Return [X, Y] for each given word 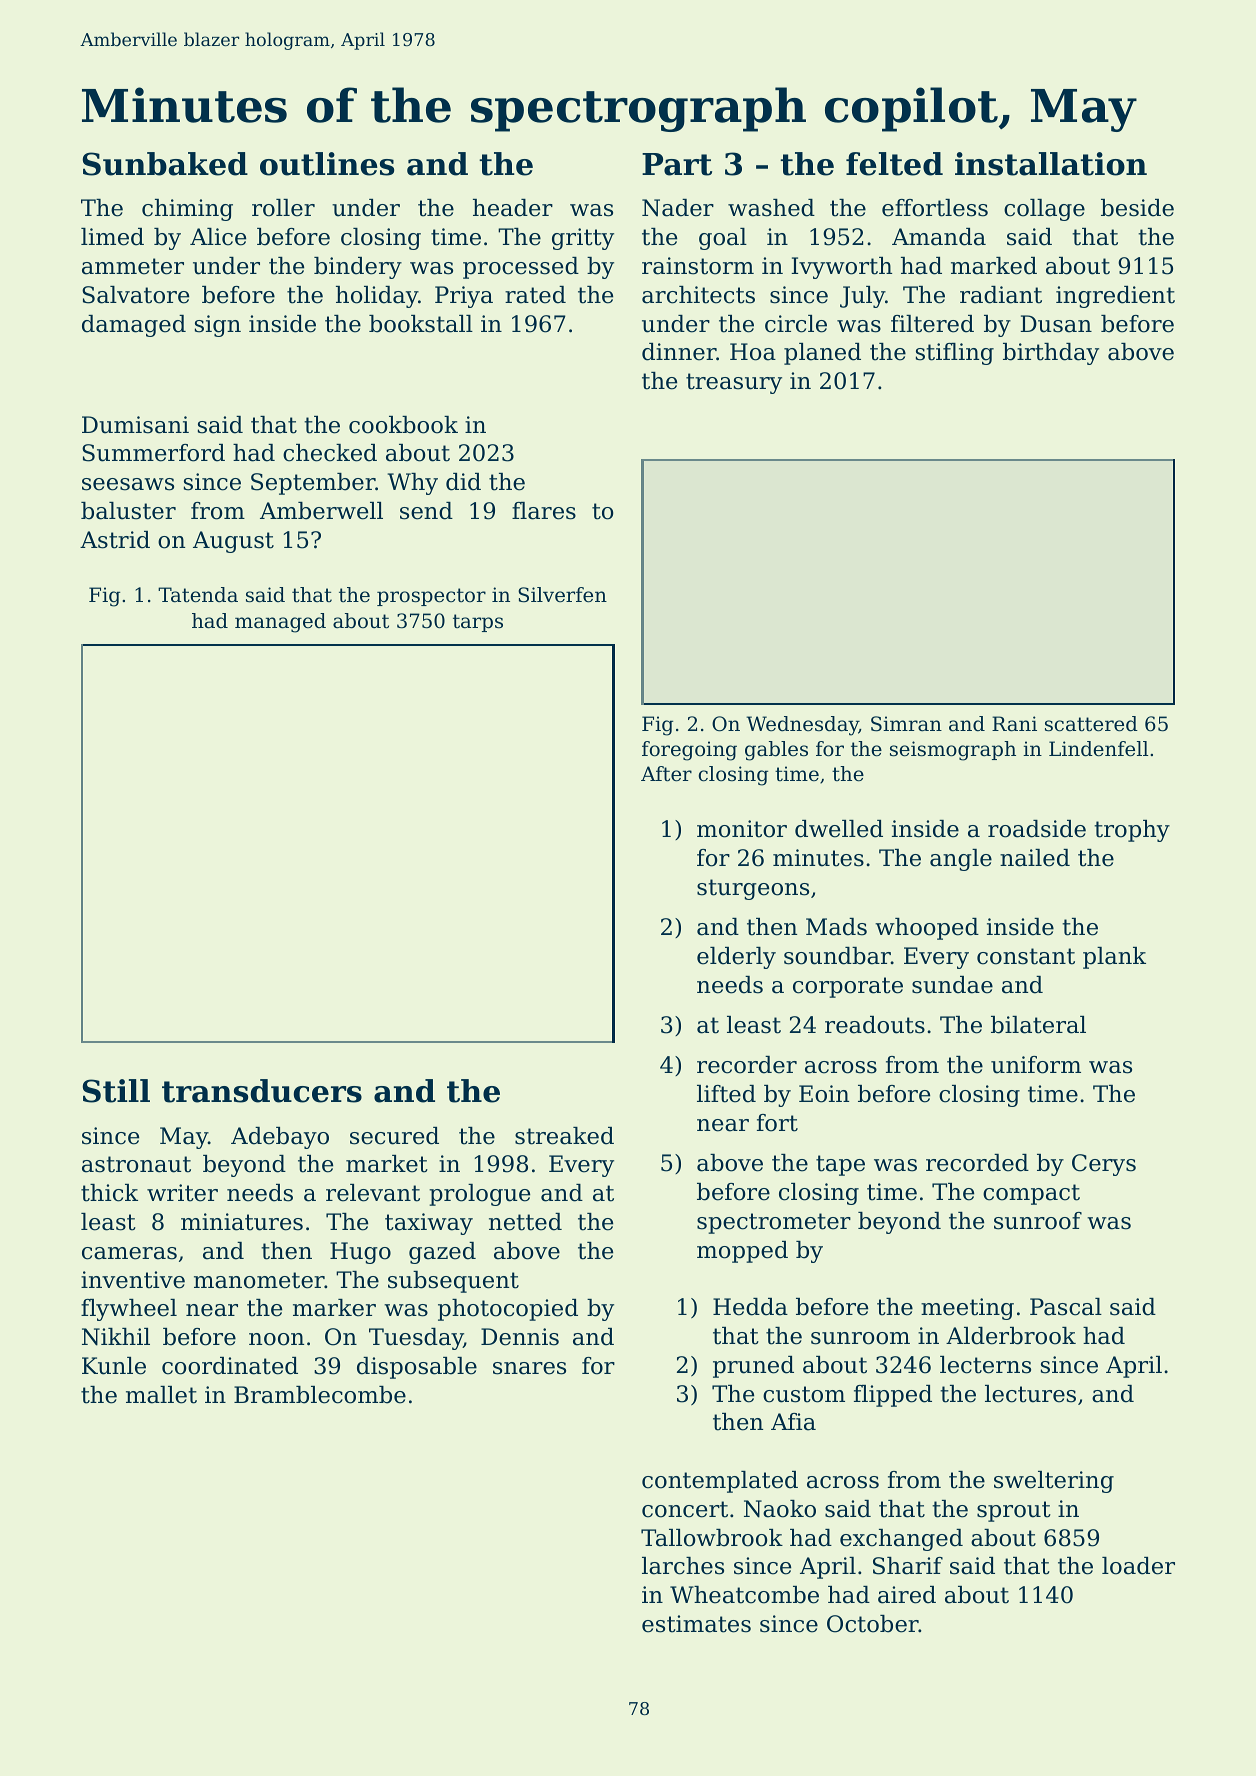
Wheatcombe [744, 1595]
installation [1051, 164]
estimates [696, 1624]
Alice [218, 237]
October [873, 1624]
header [513, 208]
